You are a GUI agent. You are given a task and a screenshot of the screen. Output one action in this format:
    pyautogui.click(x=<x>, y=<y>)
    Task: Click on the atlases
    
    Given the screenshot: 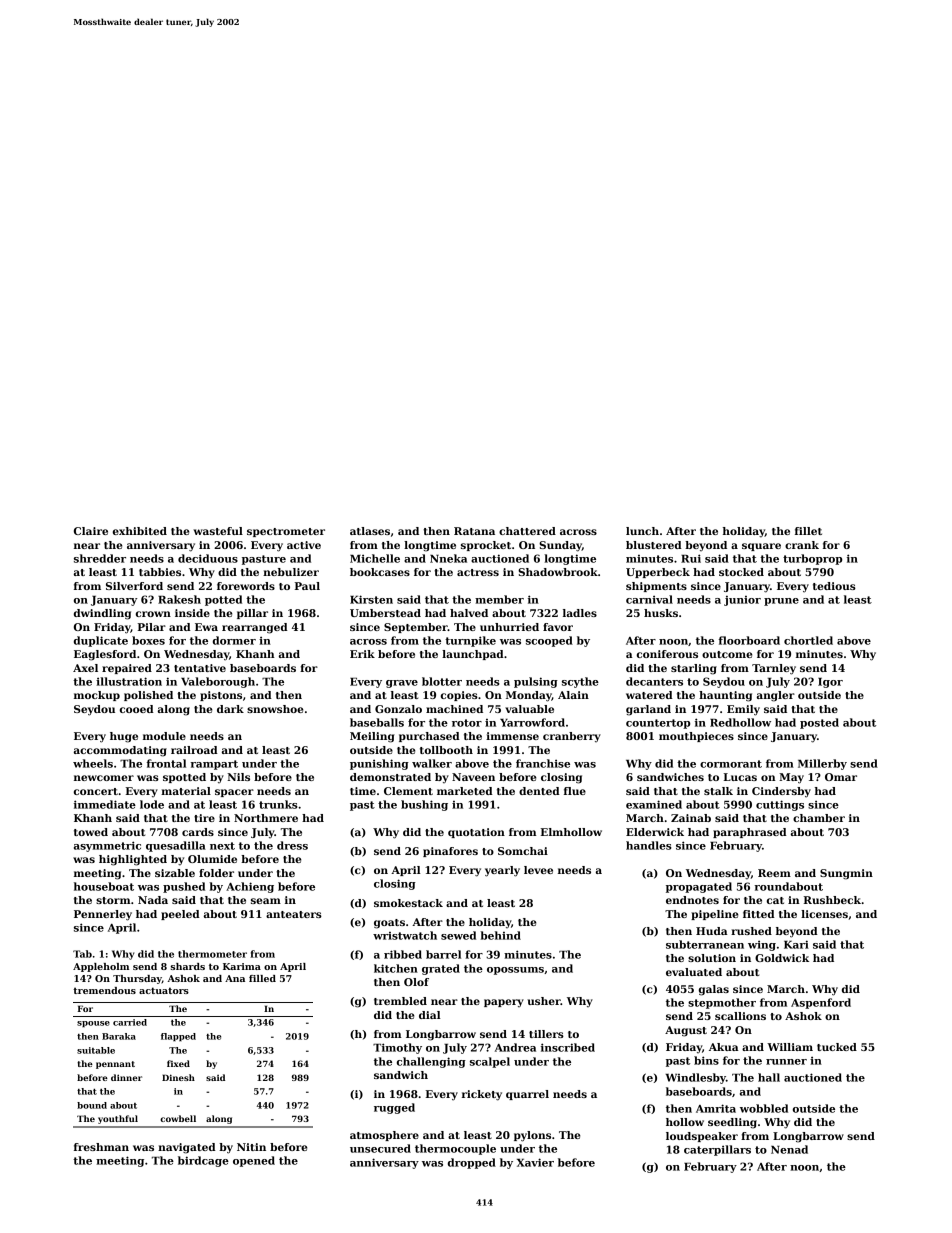 What is the action you would take?
    pyautogui.click(x=370, y=531)
